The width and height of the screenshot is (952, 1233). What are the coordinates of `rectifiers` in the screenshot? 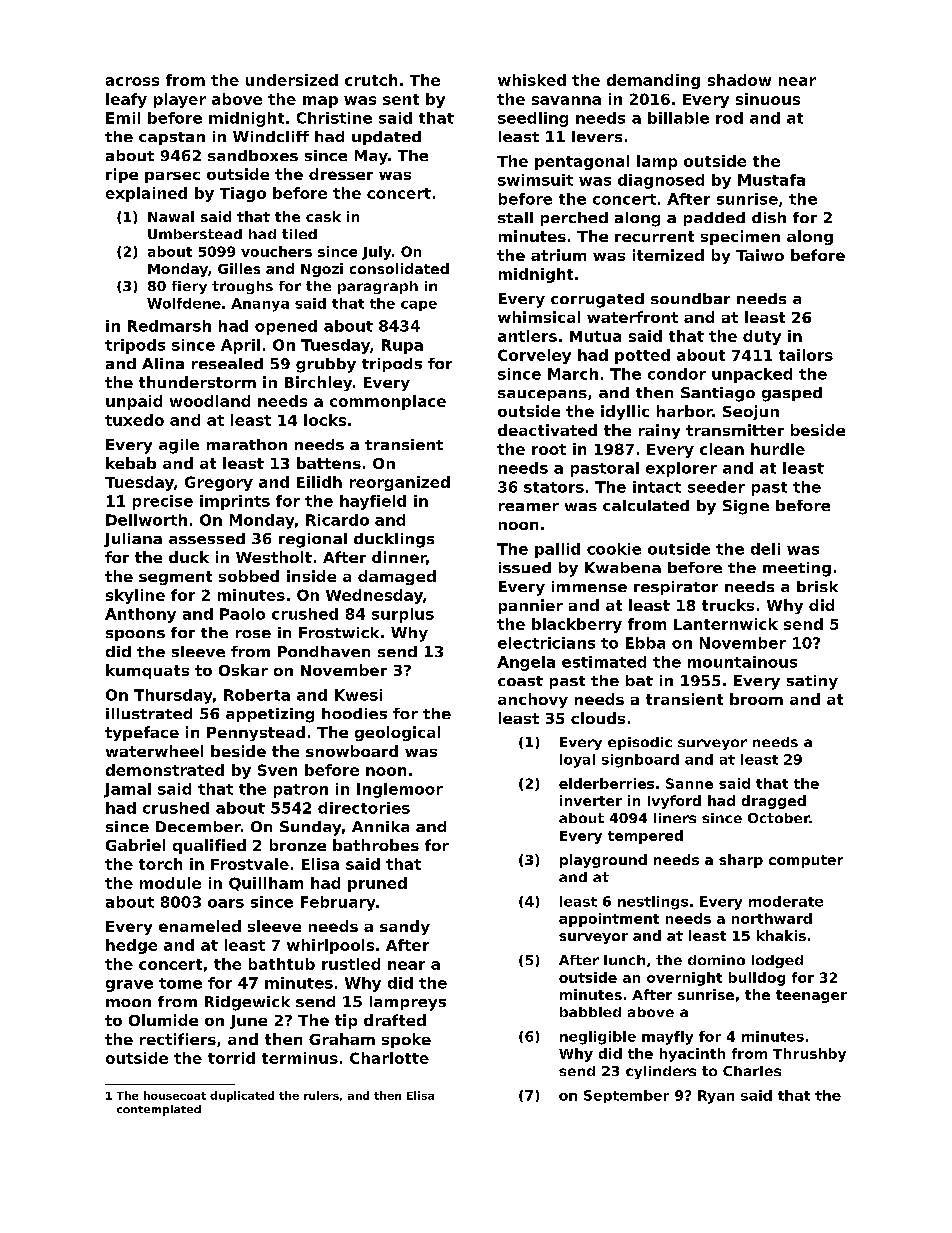 It's located at (178, 1039).
